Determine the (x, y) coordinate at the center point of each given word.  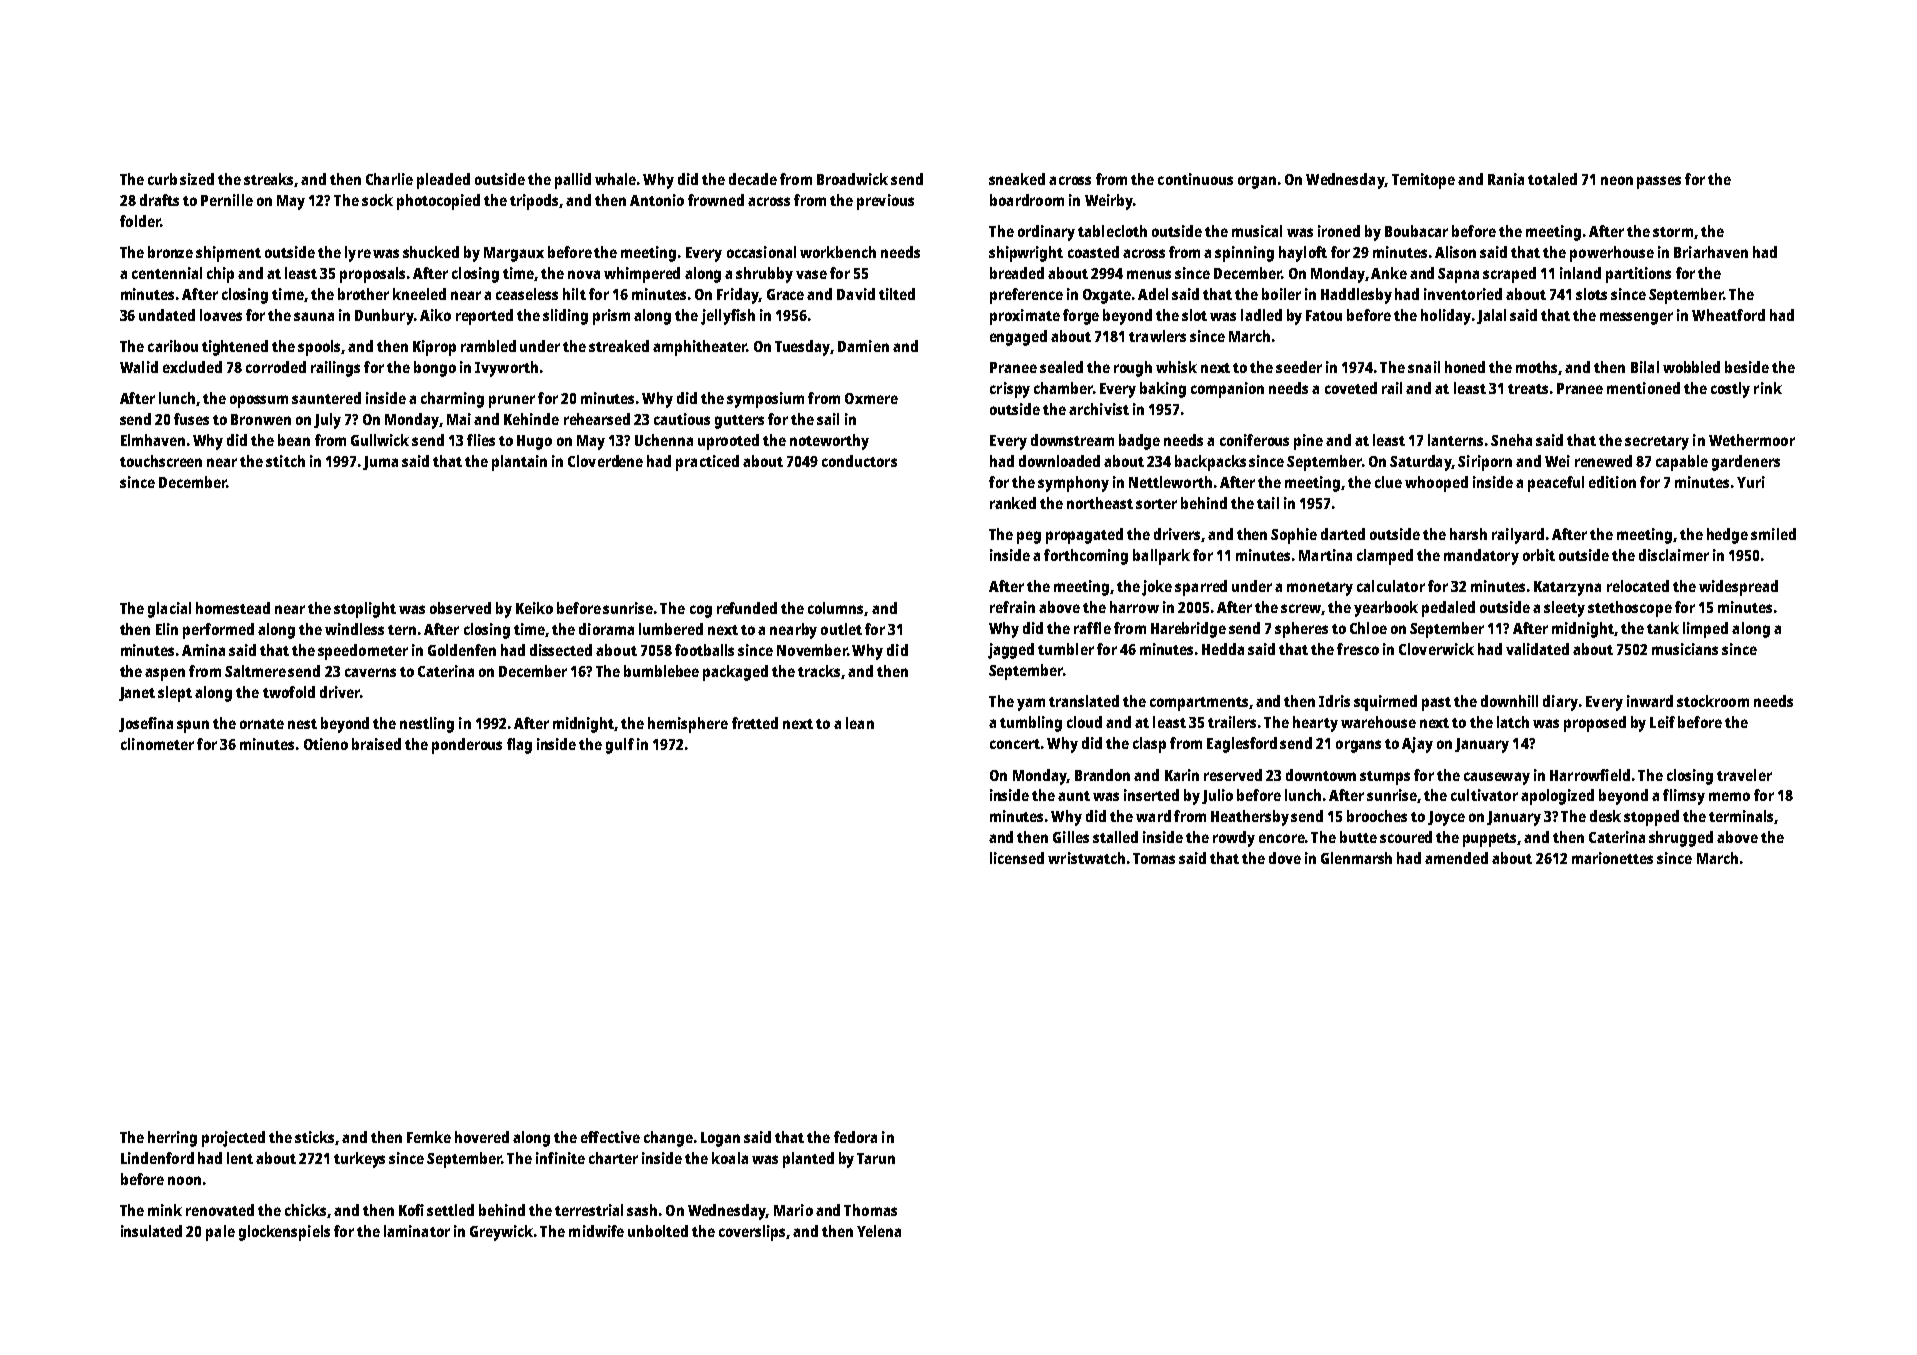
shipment (228, 254)
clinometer (157, 744)
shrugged (1681, 839)
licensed (1017, 858)
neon (1617, 180)
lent (240, 1158)
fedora (855, 1137)
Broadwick (852, 179)
